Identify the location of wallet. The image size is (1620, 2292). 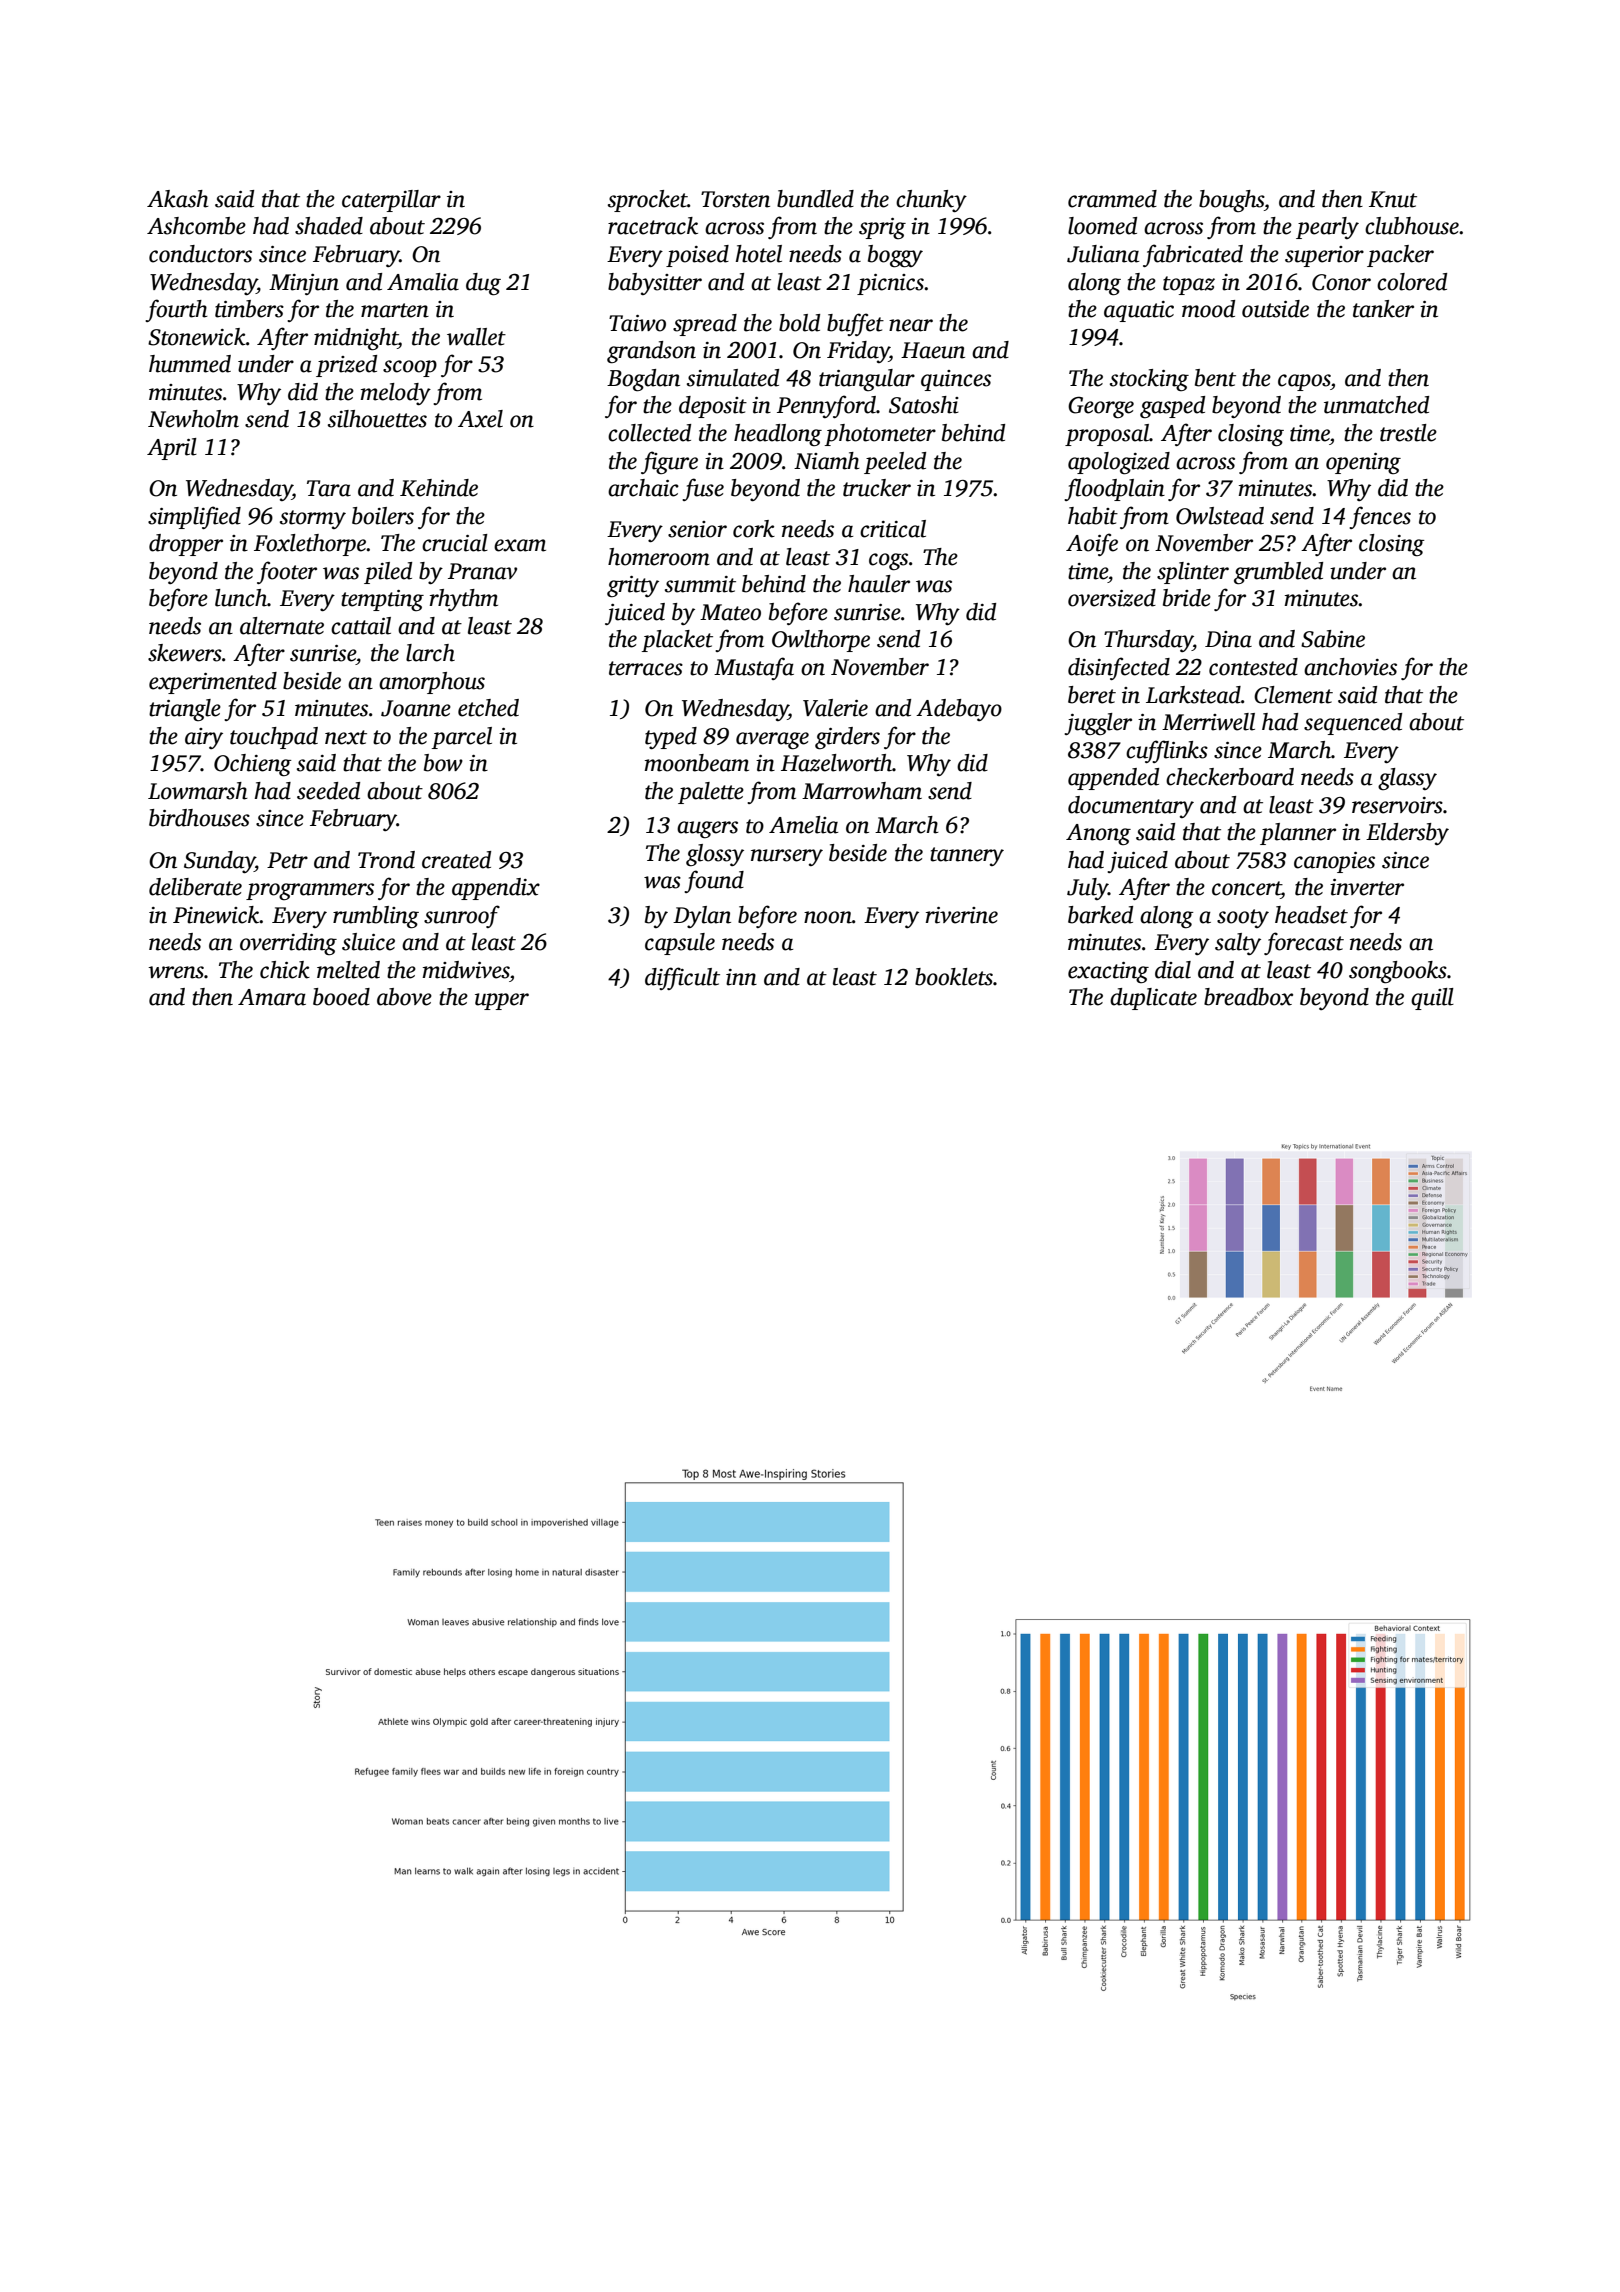
(476, 337).
